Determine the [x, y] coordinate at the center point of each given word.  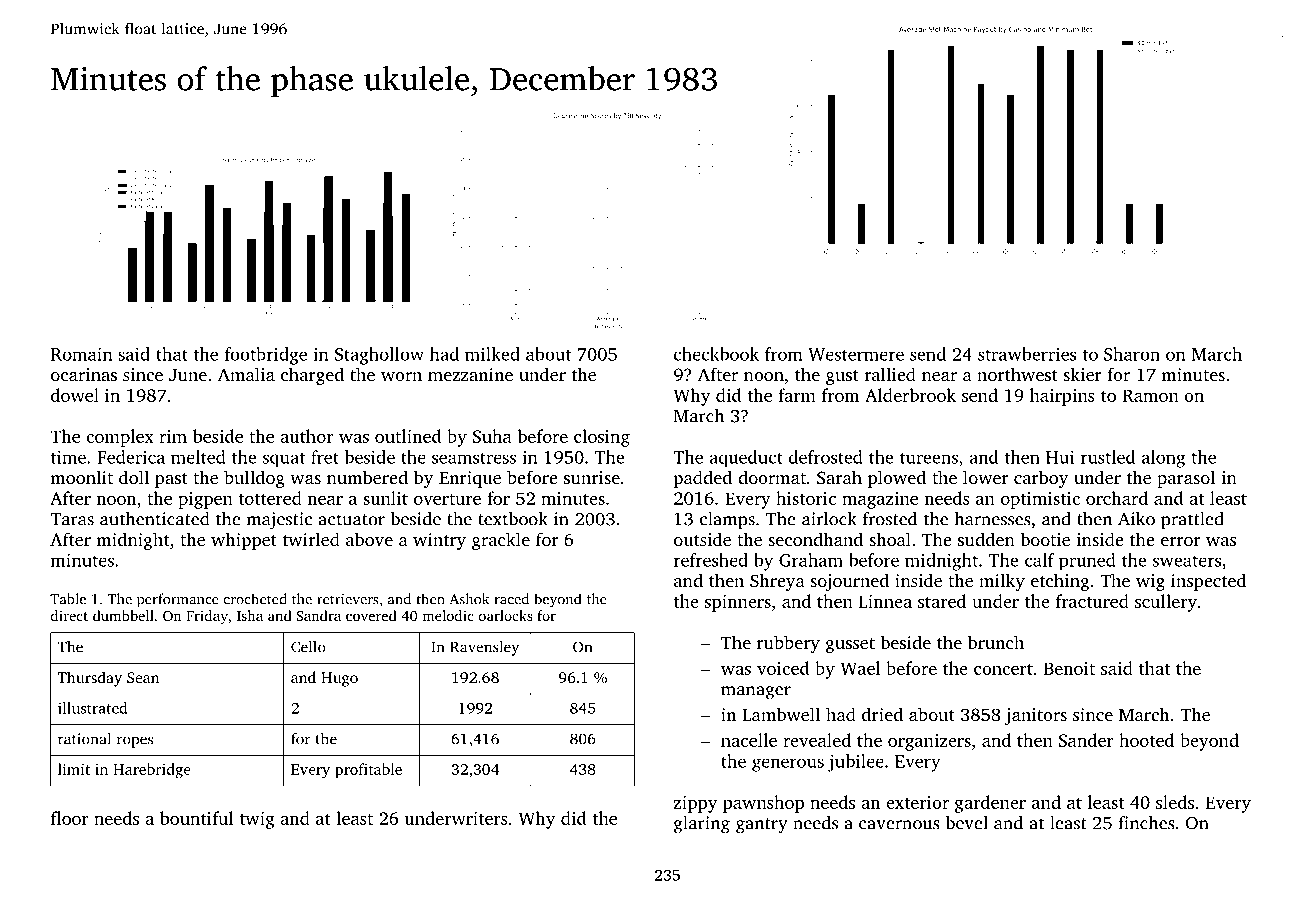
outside [702, 539]
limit [74, 769]
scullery [1166, 603]
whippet [244, 541]
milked [492, 354]
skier [1082, 374]
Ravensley [484, 648]
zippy [695, 804]
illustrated [92, 708]
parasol [1186, 479]
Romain [81, 354]
